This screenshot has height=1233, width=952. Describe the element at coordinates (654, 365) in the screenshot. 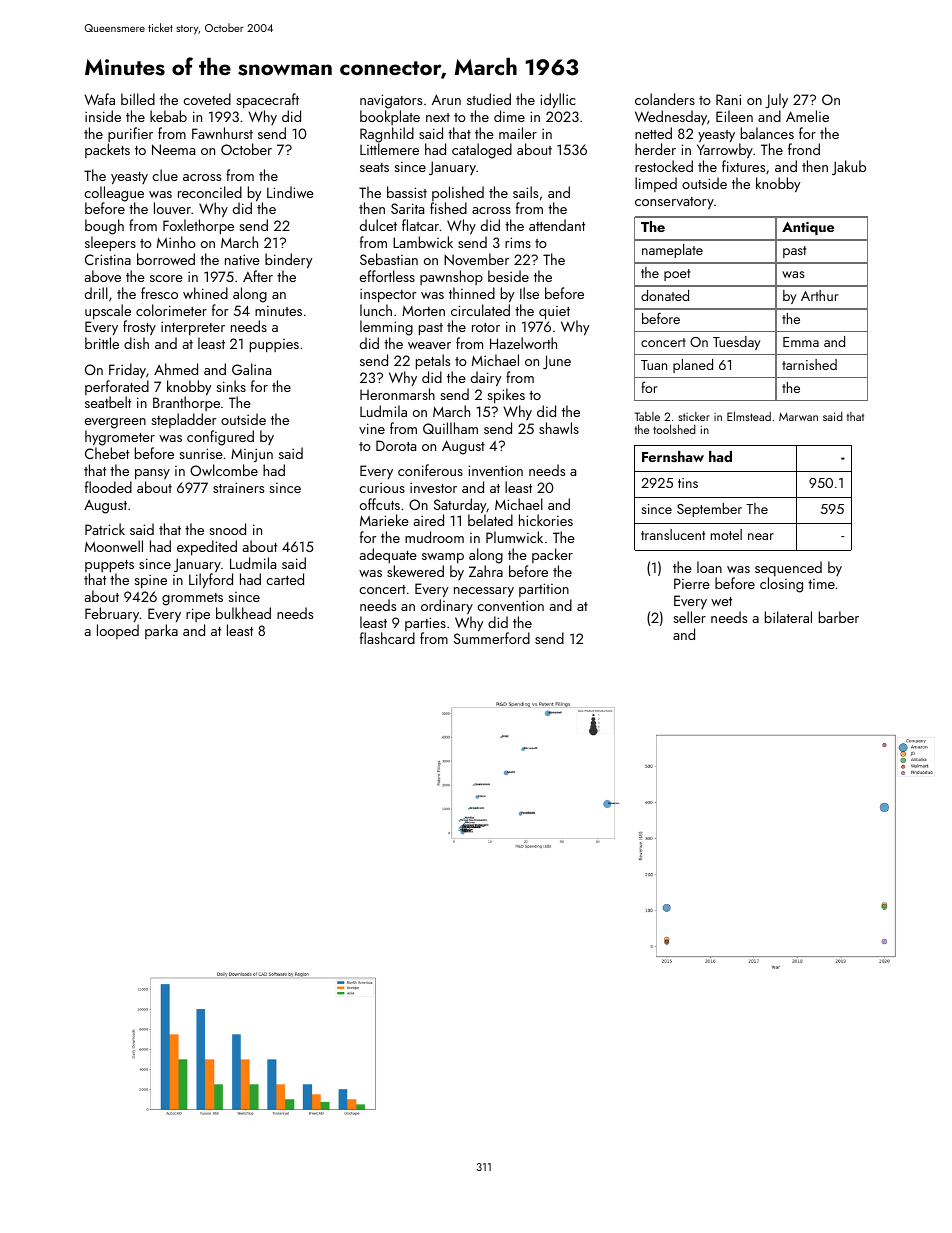

I see `Tuan` at that location.
